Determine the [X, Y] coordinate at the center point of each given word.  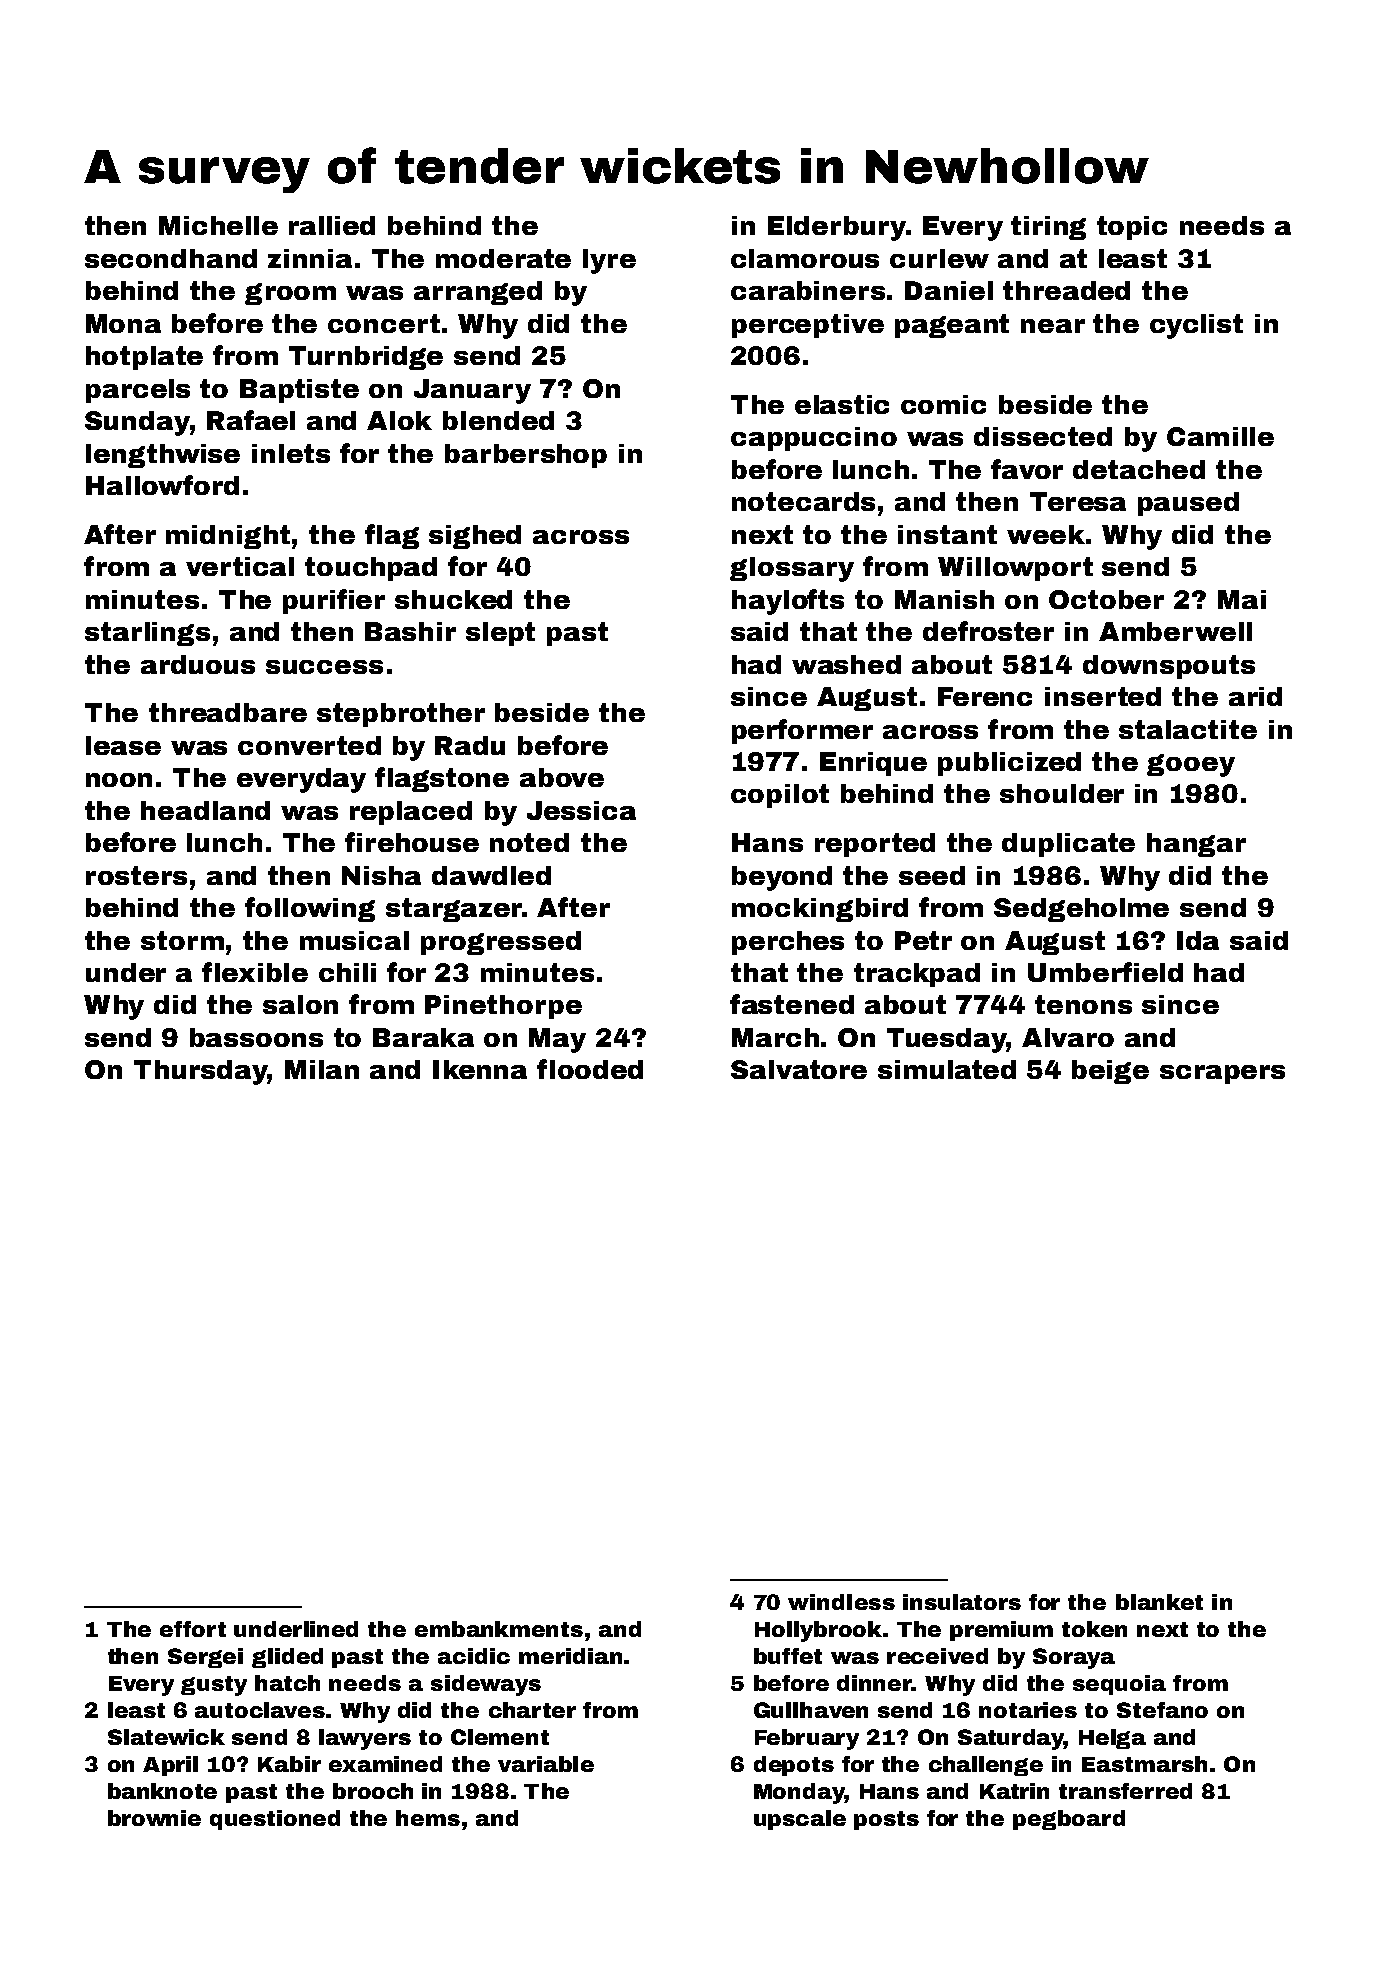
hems [428, 1818]
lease [123, 745]
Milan [322, 1069]
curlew [939, 258]
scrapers [1222, 1074]
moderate [503, 258]
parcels [138, 391]
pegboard [1069, 1820]
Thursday [200, 1072]
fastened [792, 1004]
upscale [800, 1820]
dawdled [491, 875]
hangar [1196, 845]
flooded [590, 1069]
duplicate [1068, 845]
